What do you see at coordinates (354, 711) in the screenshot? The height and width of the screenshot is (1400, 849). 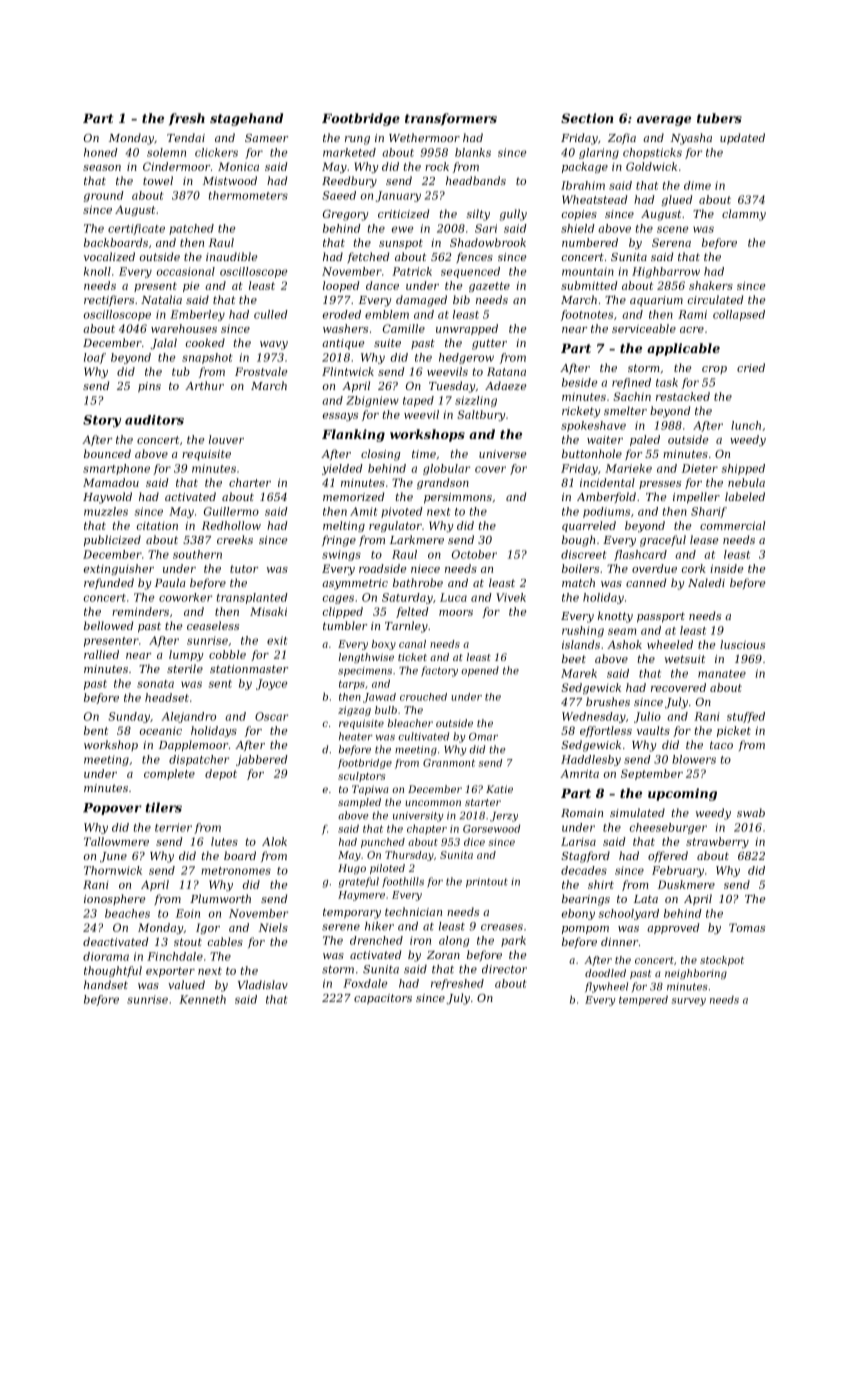 I see `zigzag` at bounding box center [354, 711].
